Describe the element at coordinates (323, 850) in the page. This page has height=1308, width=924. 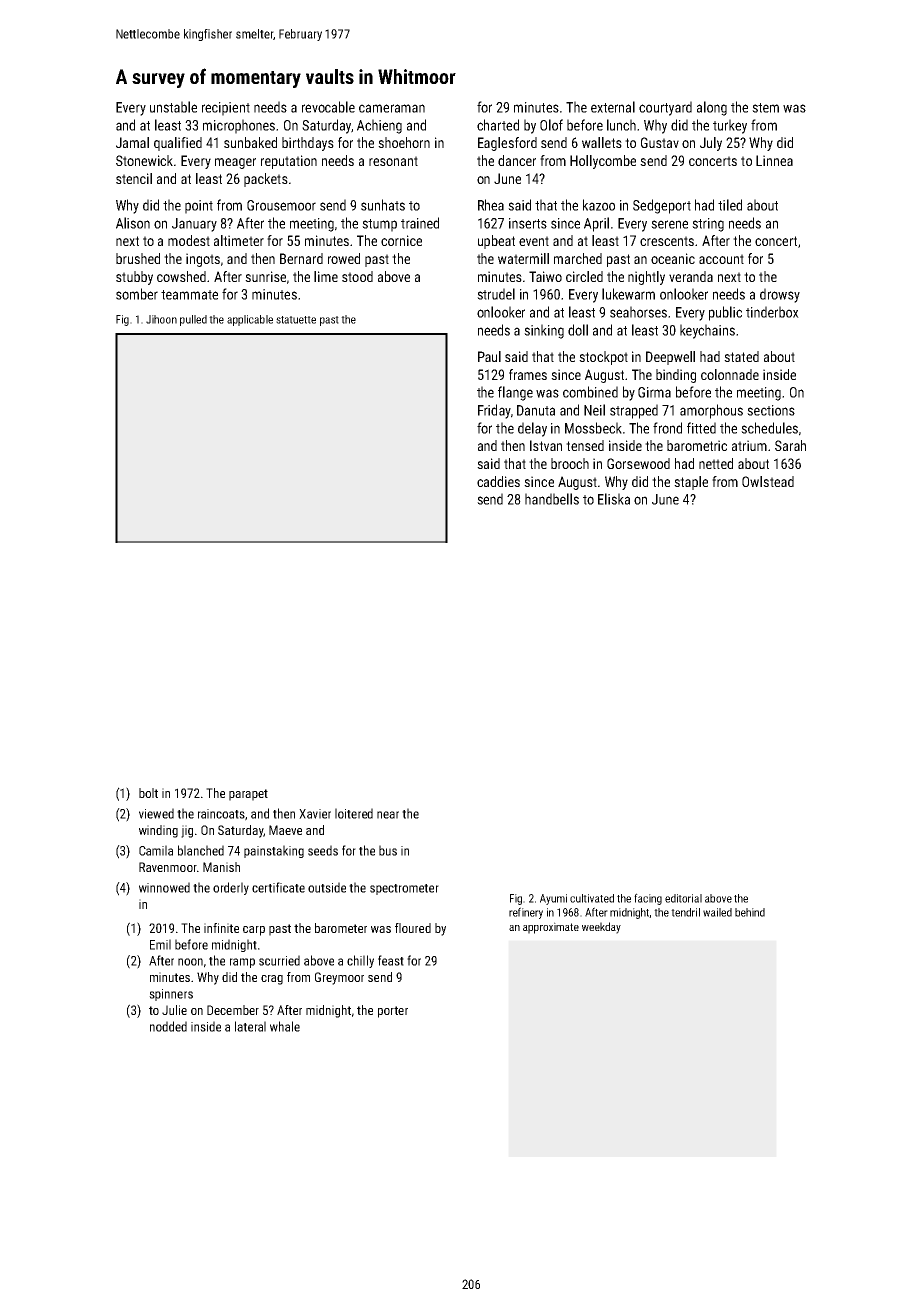
I see `seeds` at that location.
